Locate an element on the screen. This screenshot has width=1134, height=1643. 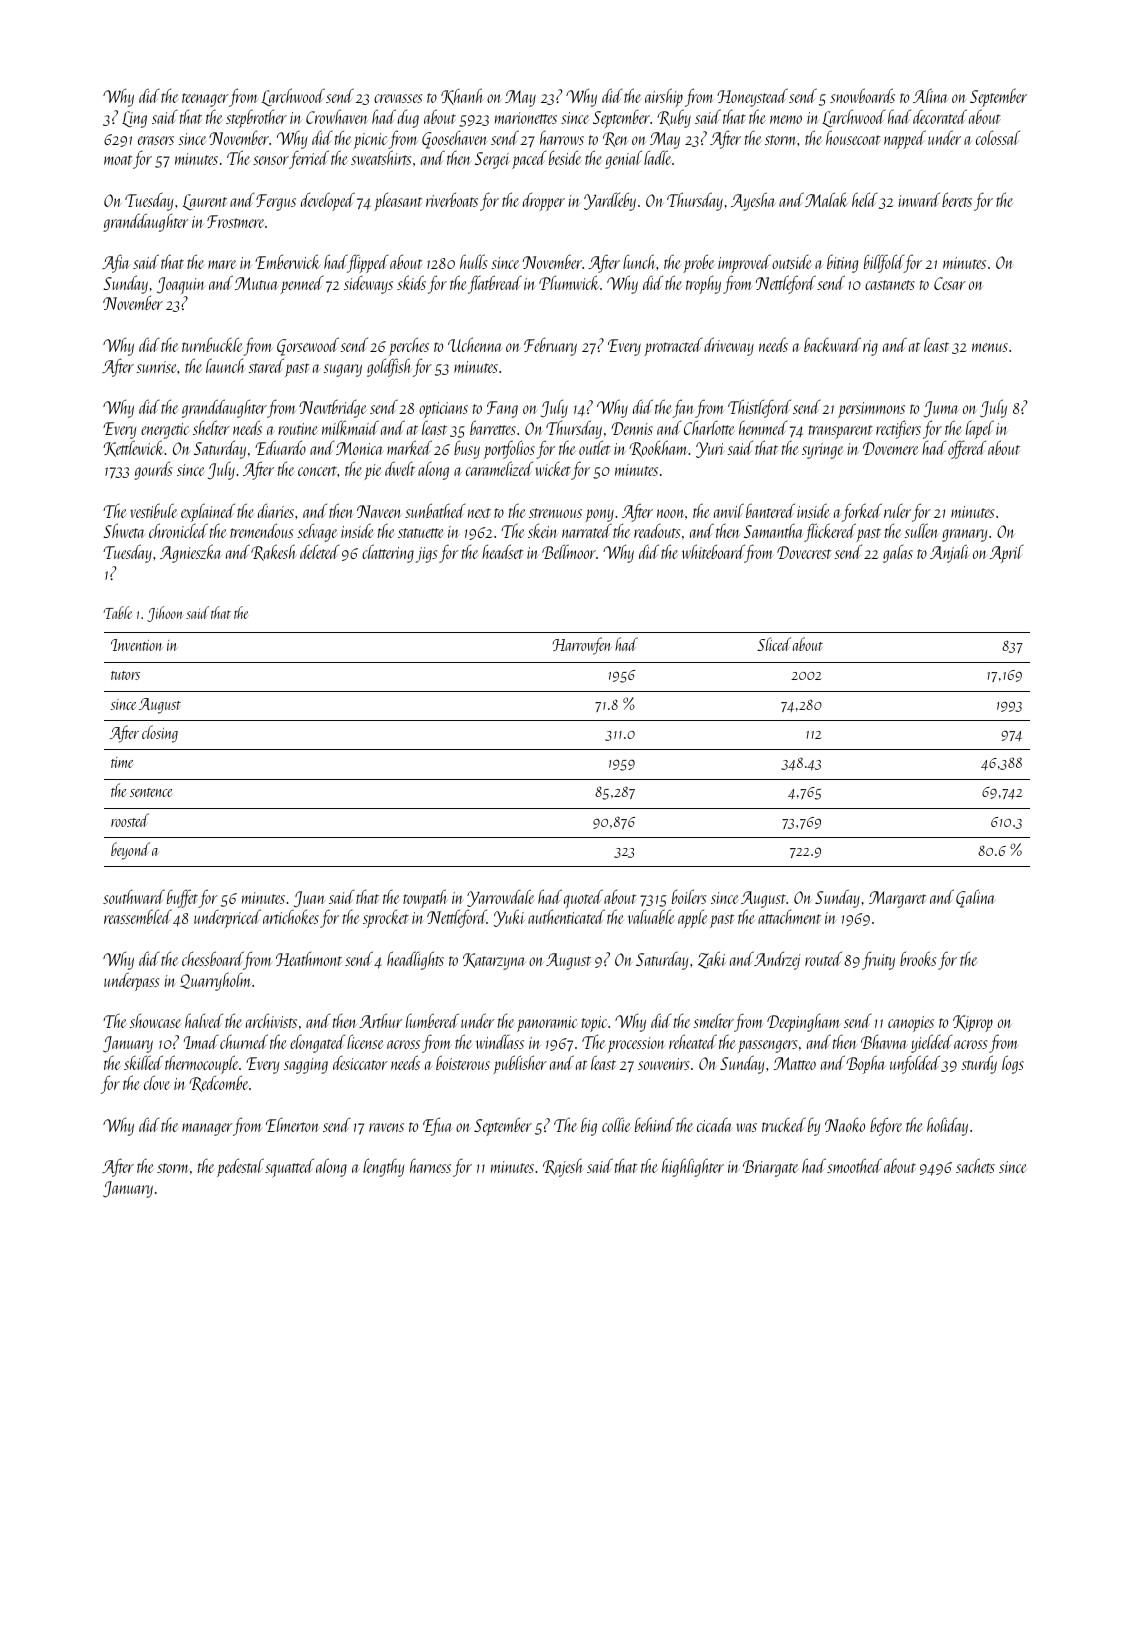
boilers is located at coordinates (689, 896).
